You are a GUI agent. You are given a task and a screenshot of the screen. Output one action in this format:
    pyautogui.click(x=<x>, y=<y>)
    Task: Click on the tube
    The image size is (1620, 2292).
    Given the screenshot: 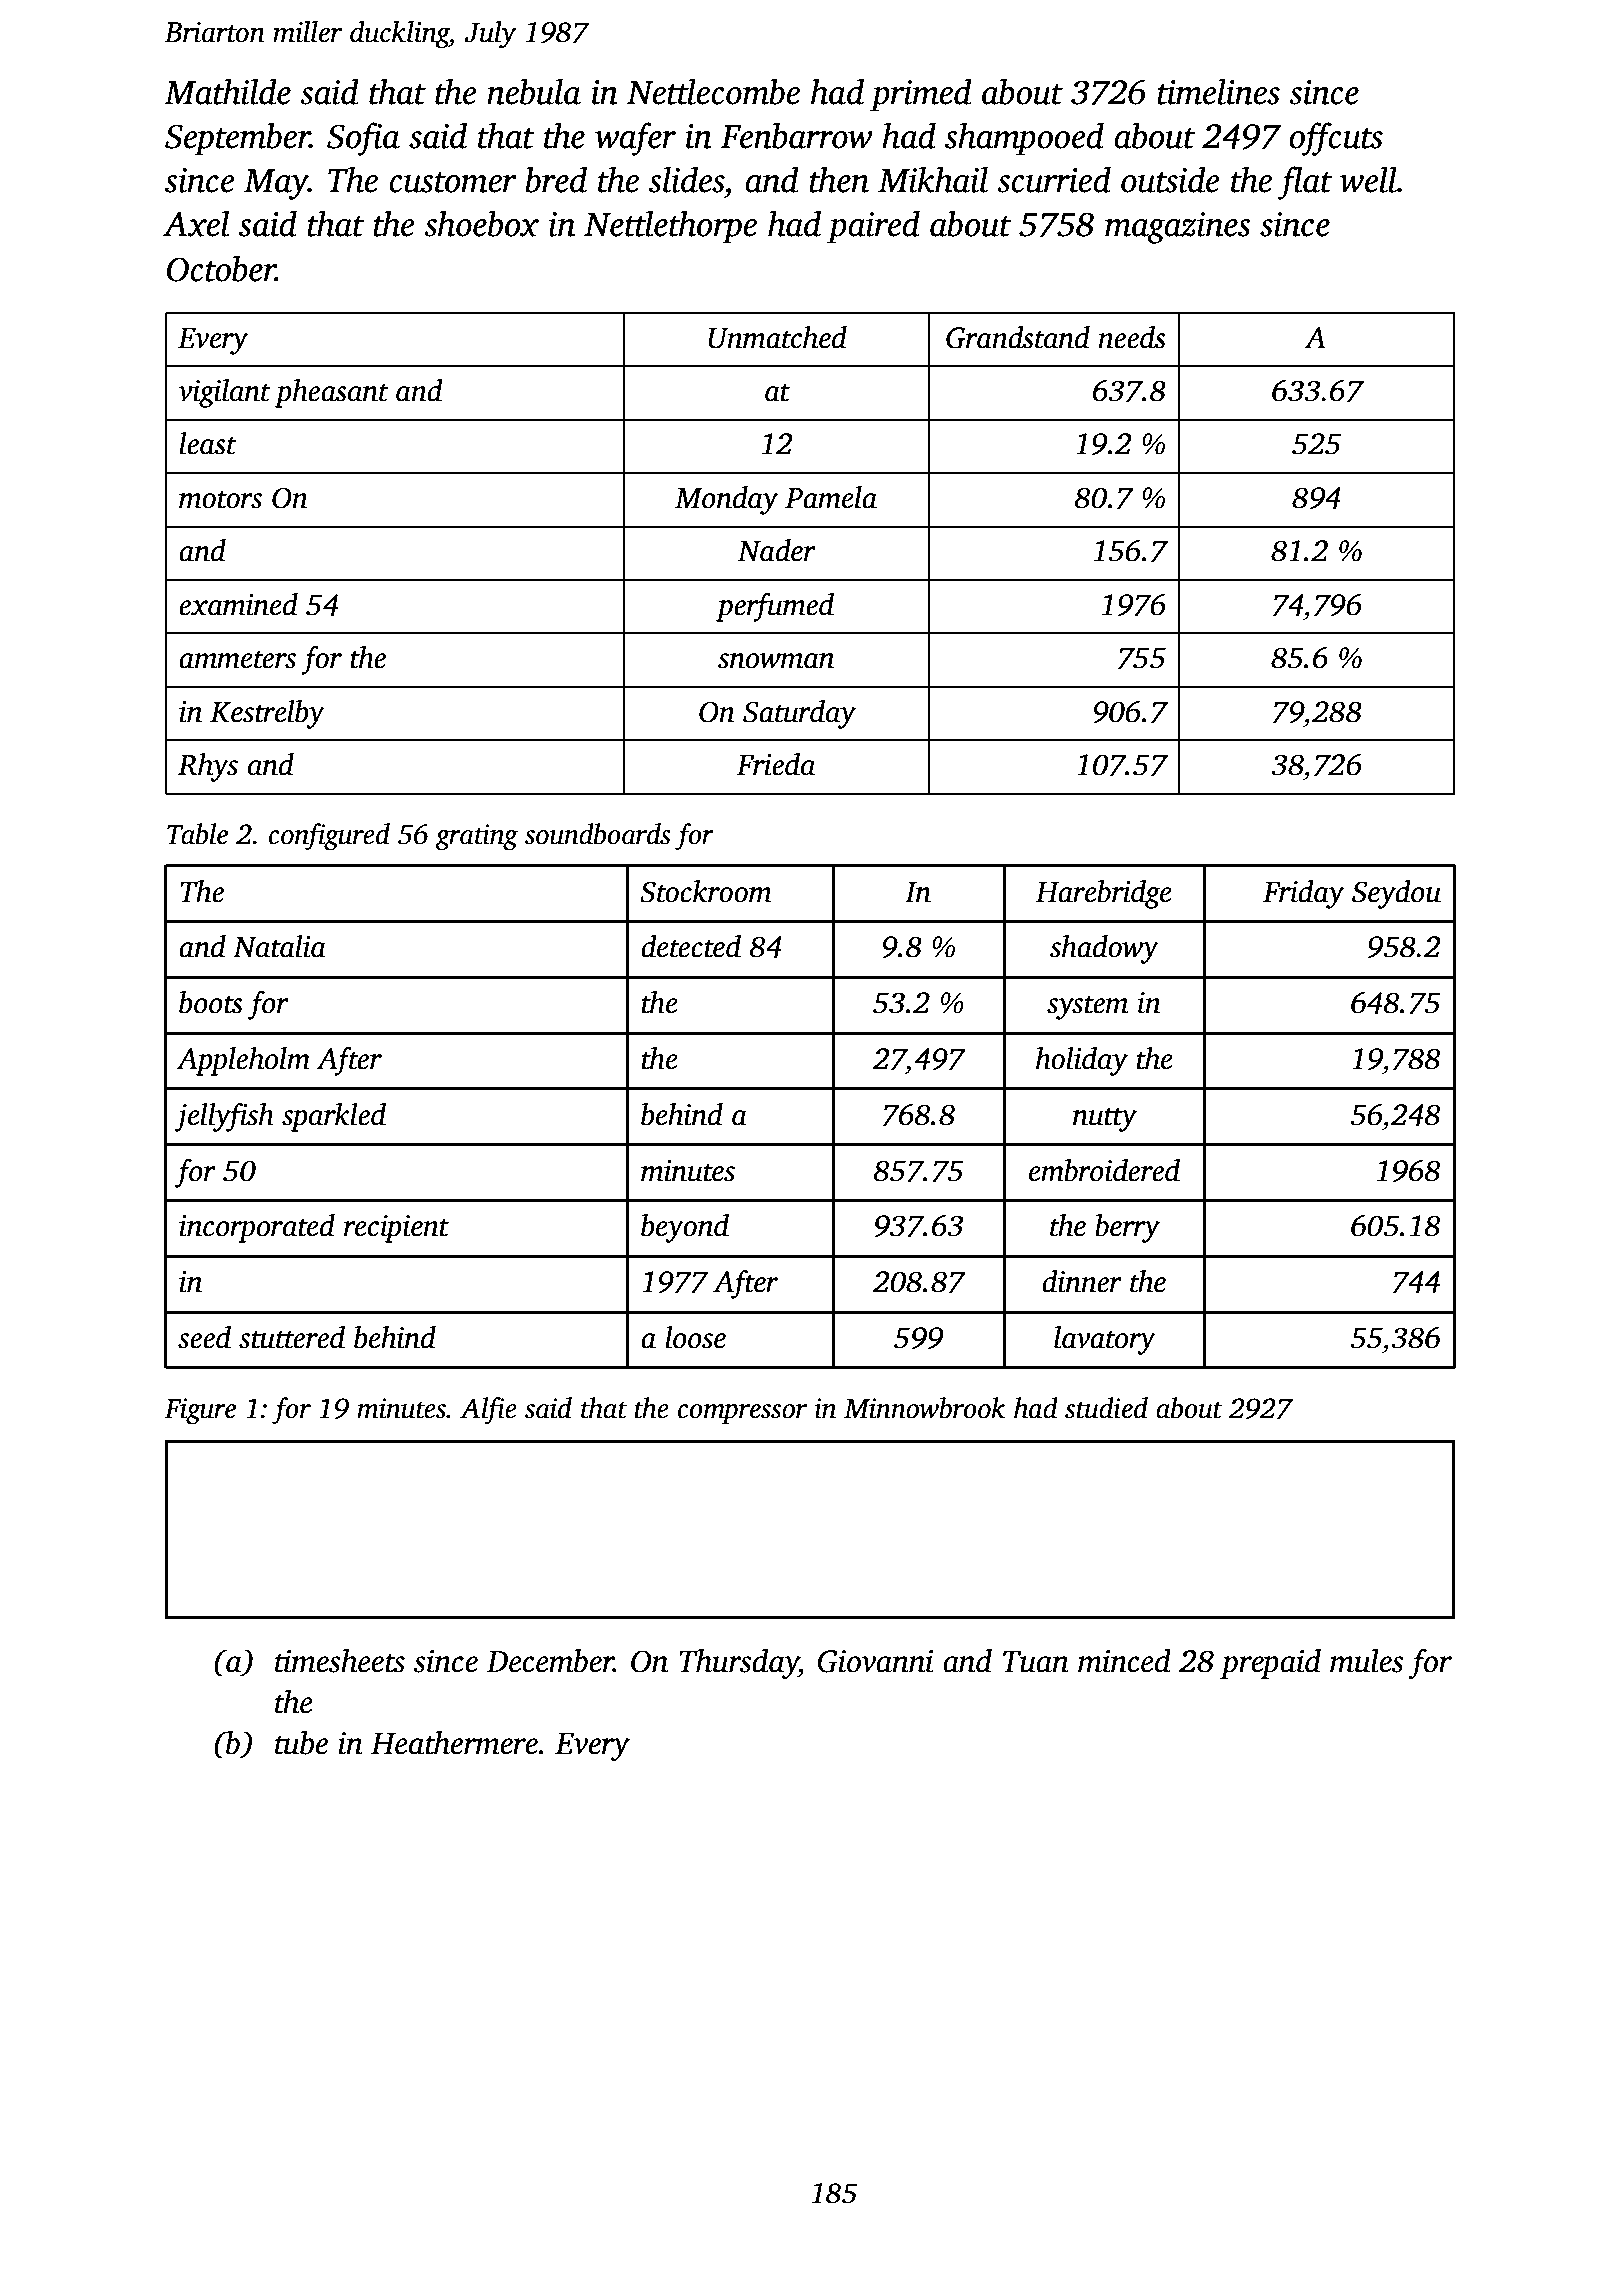 What is the action you would take?
    pyautogui.click(x=301, y=1743)
